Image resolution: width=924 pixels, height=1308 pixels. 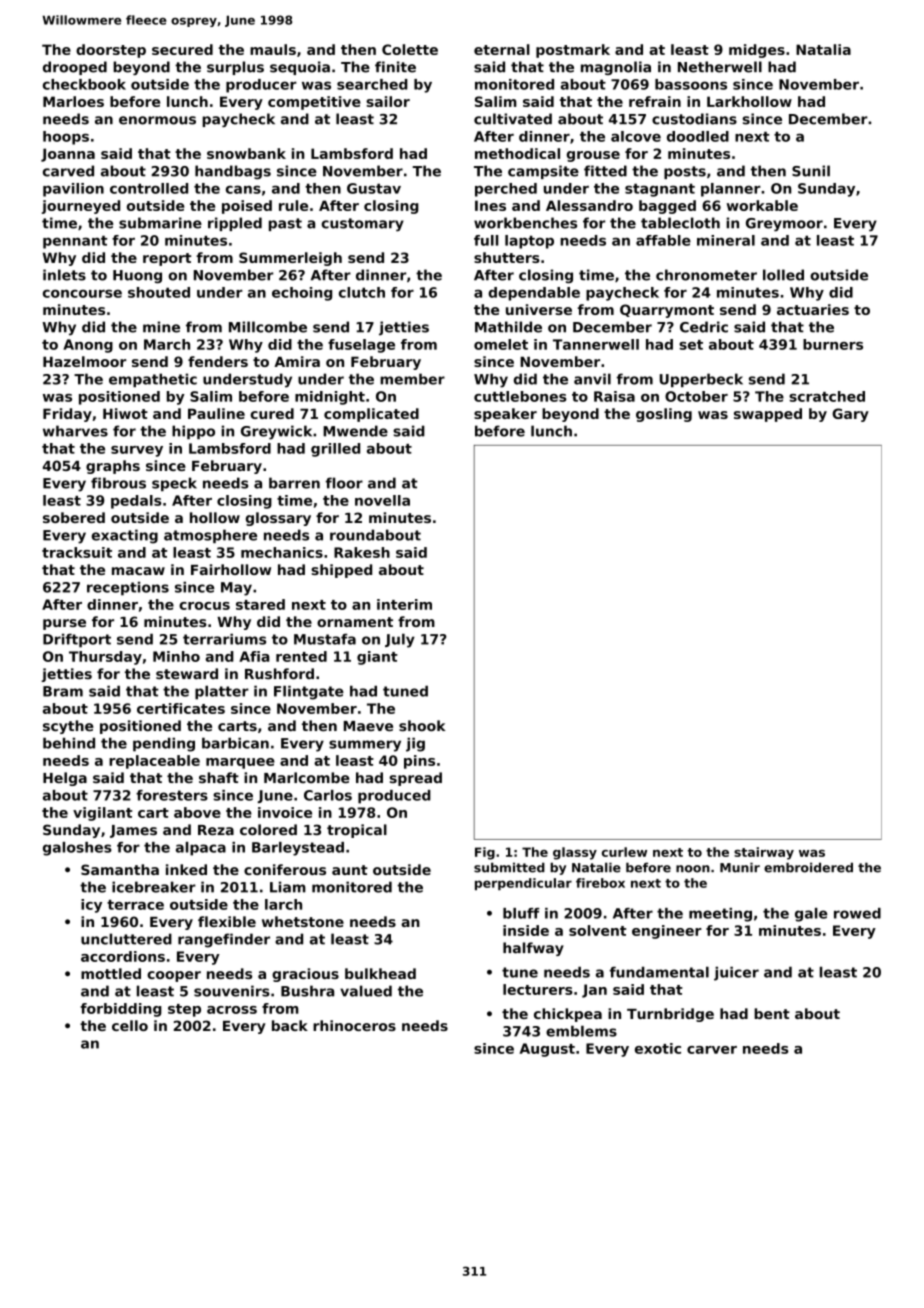 What do you see at coordinates (64, 275) in the document?
I see `inlets` at bounding box center [64, 275].
